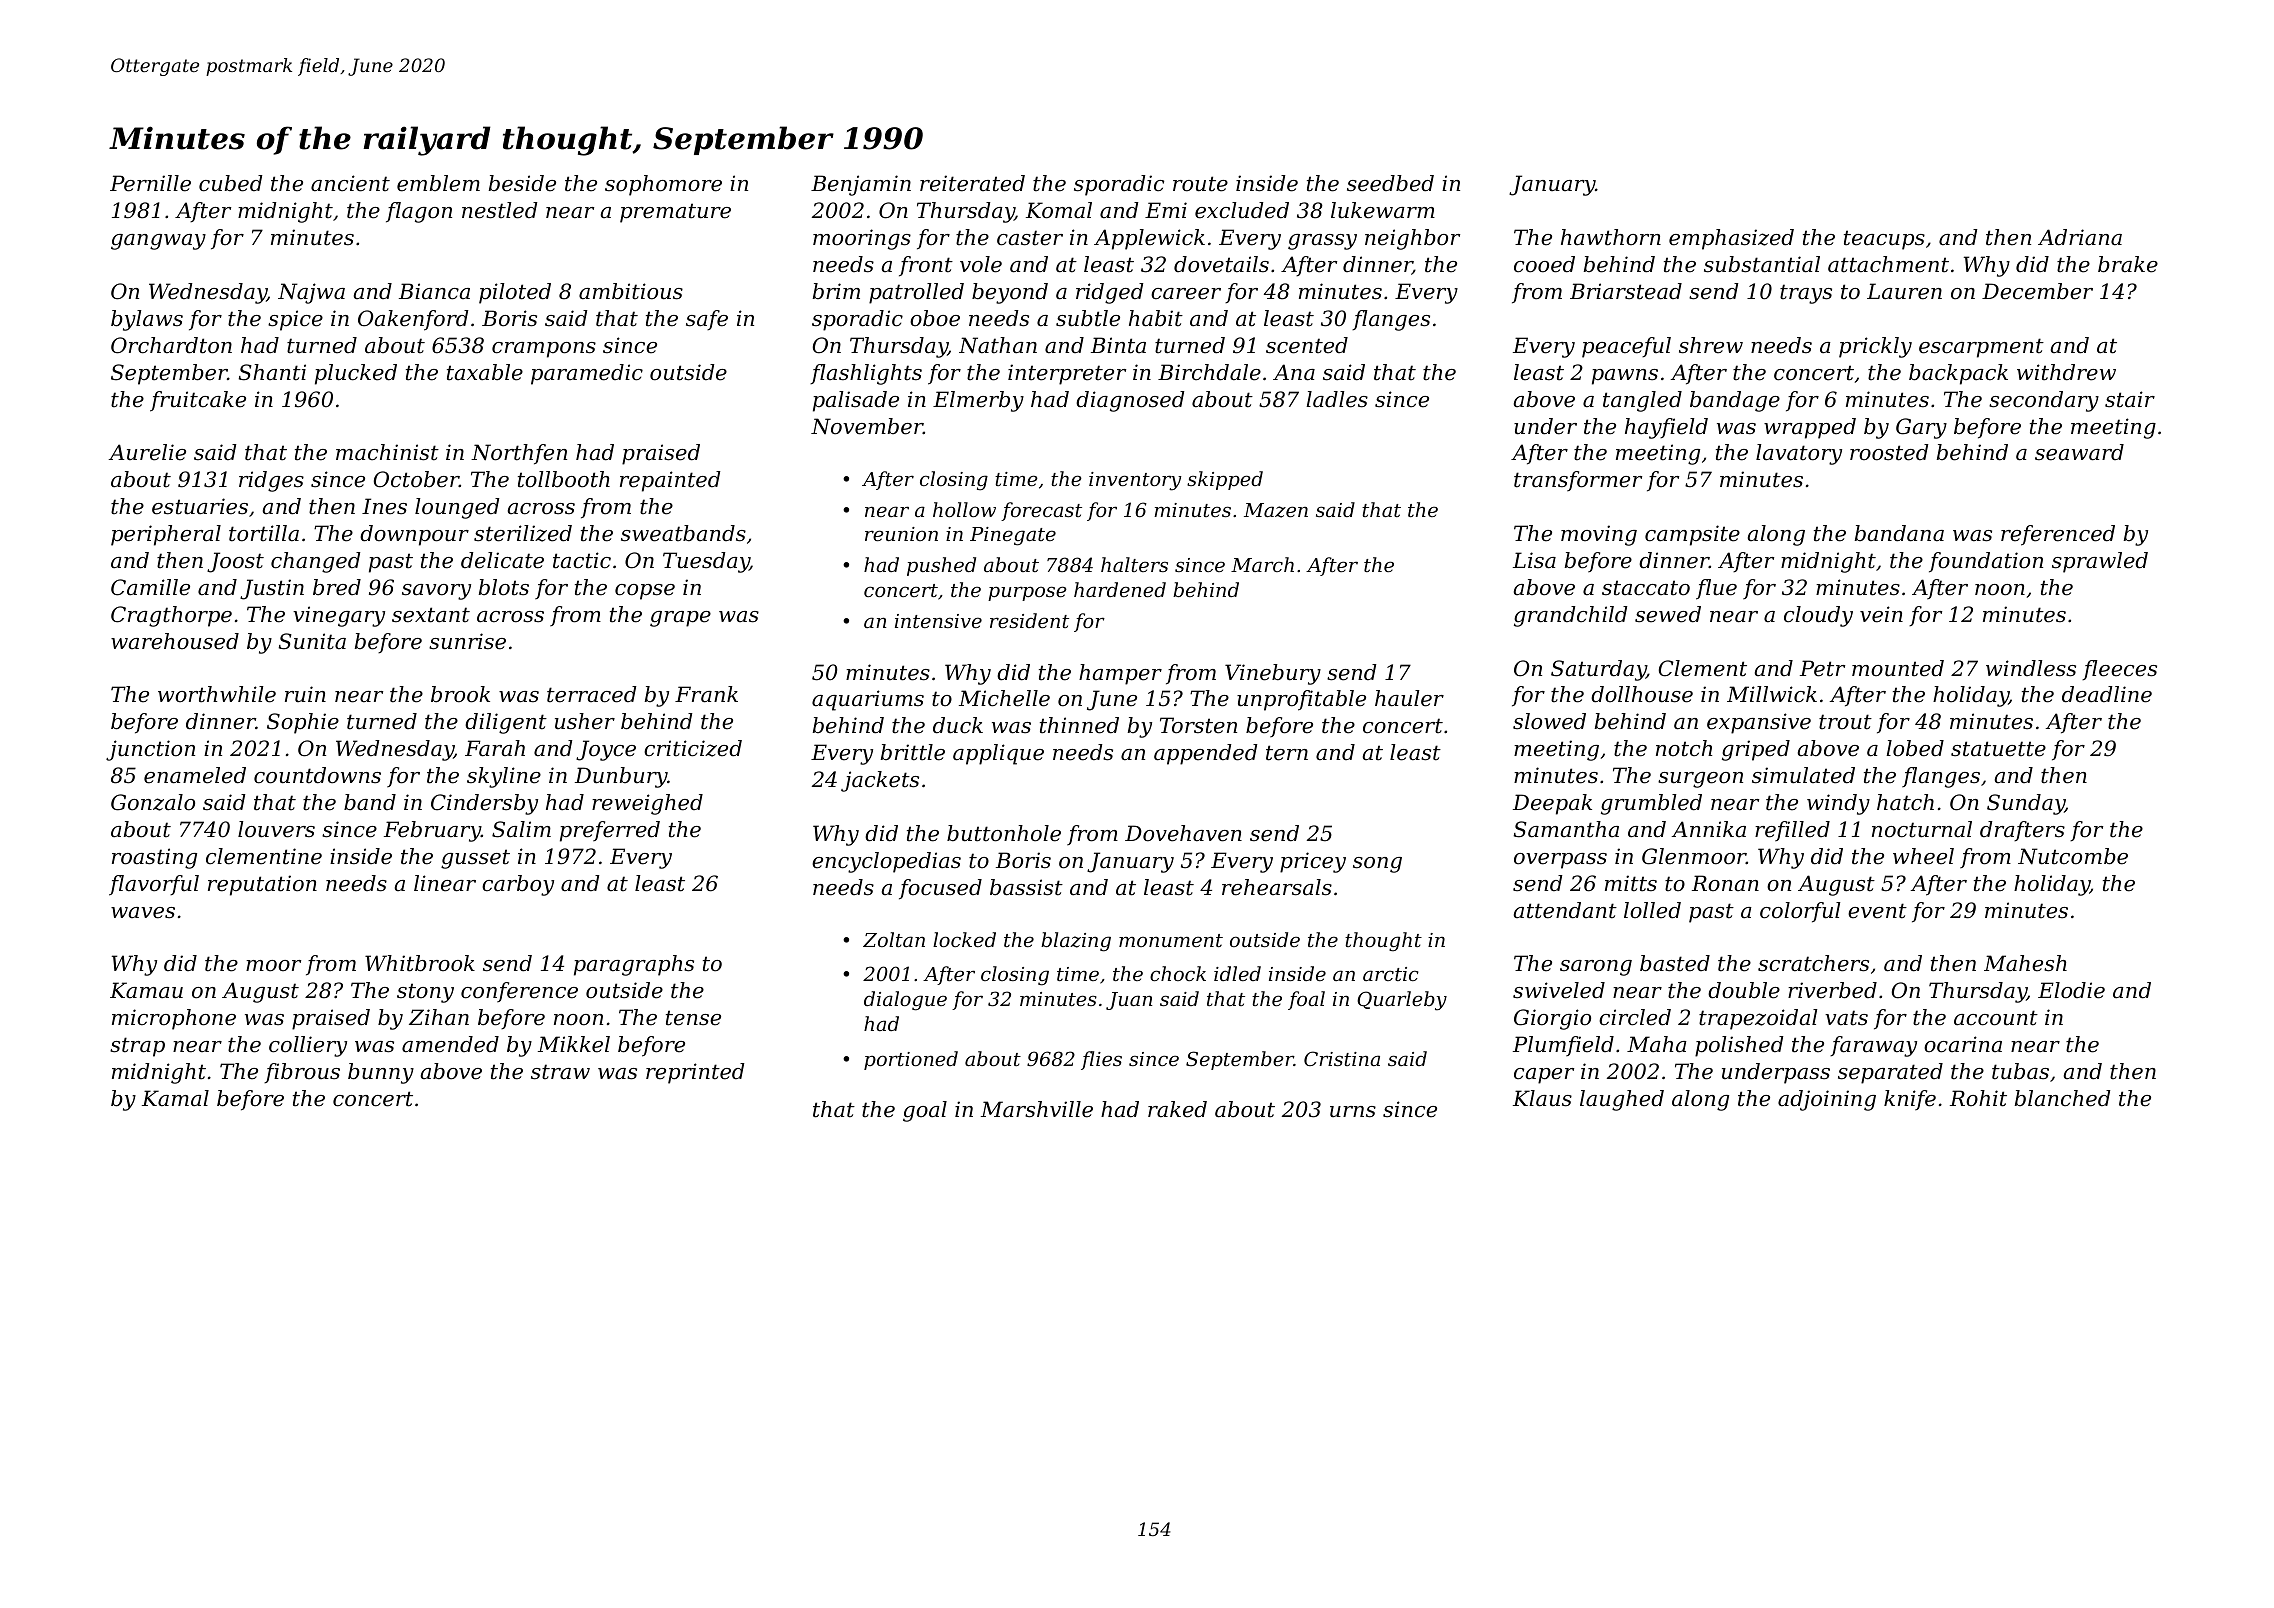  I want to click on taxable, so click(485, 372).
